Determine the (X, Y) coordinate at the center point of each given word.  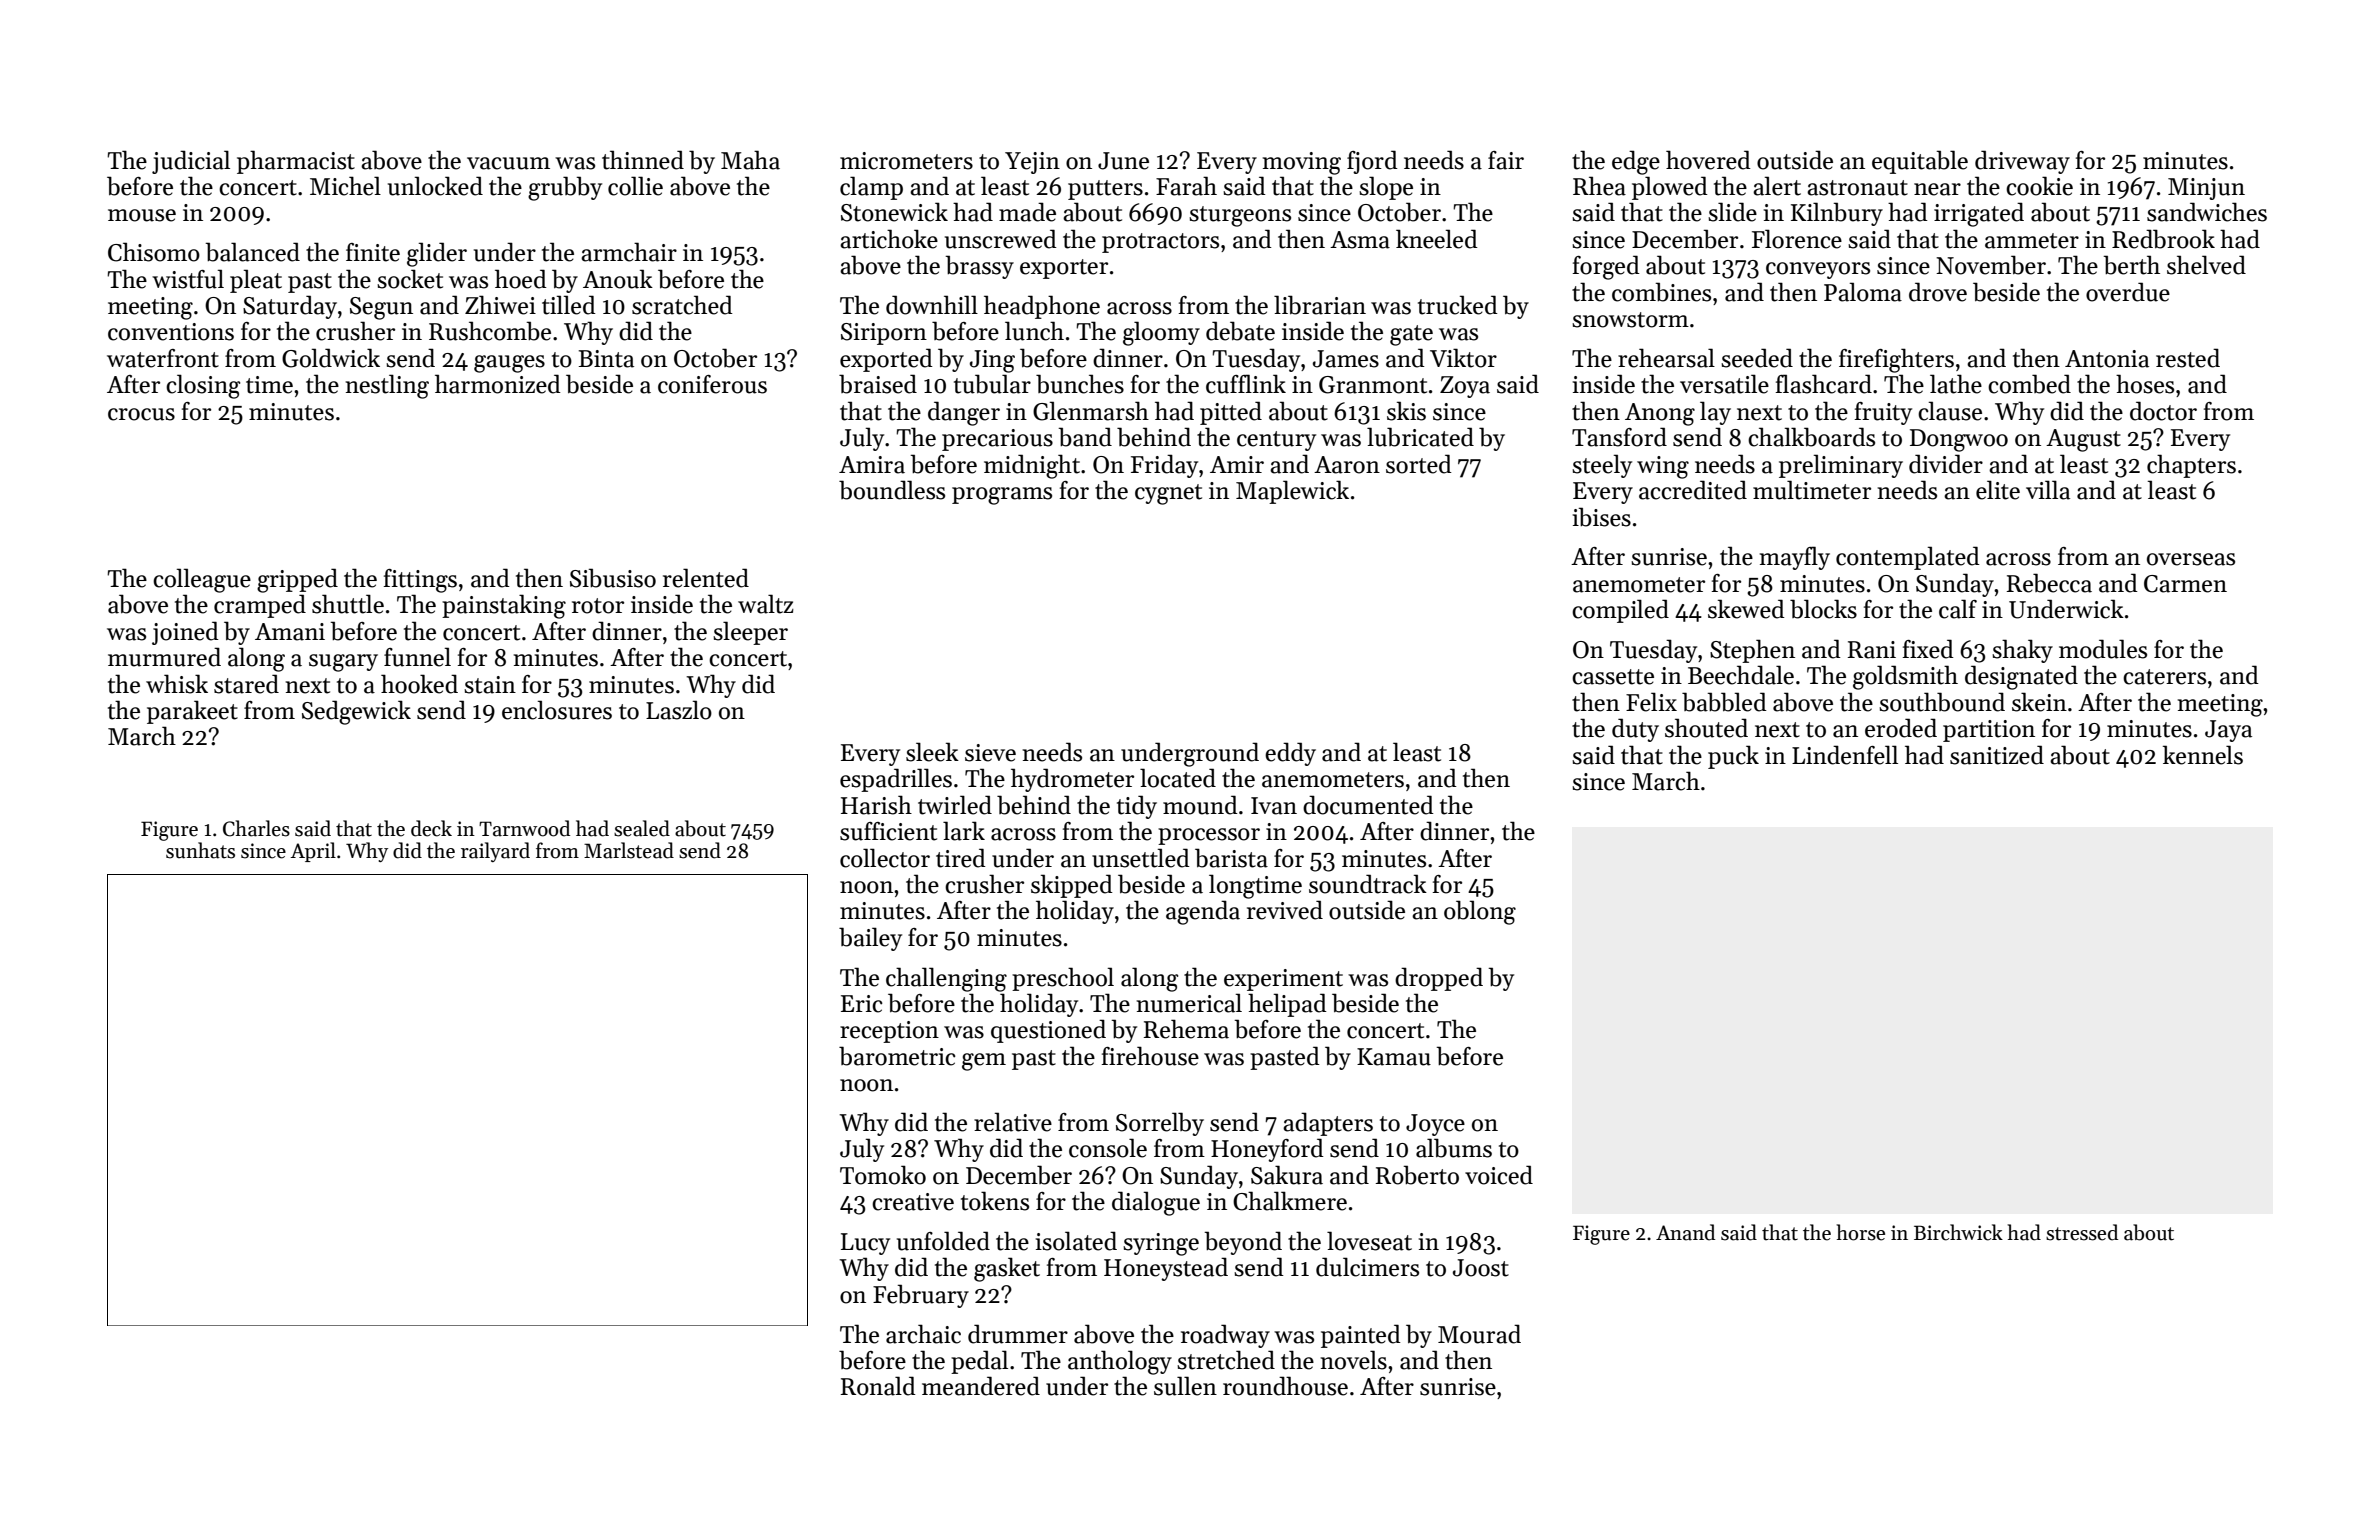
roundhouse (1285, 1386)
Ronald (878, 1386)
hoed (521, 279)
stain (490, 685)
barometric (897, 1056)
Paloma (1863, 292)
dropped (1439, 979)
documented (1368, 805)
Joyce (1435, 1125)
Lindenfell (1845, 755)
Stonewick (894, 212)
